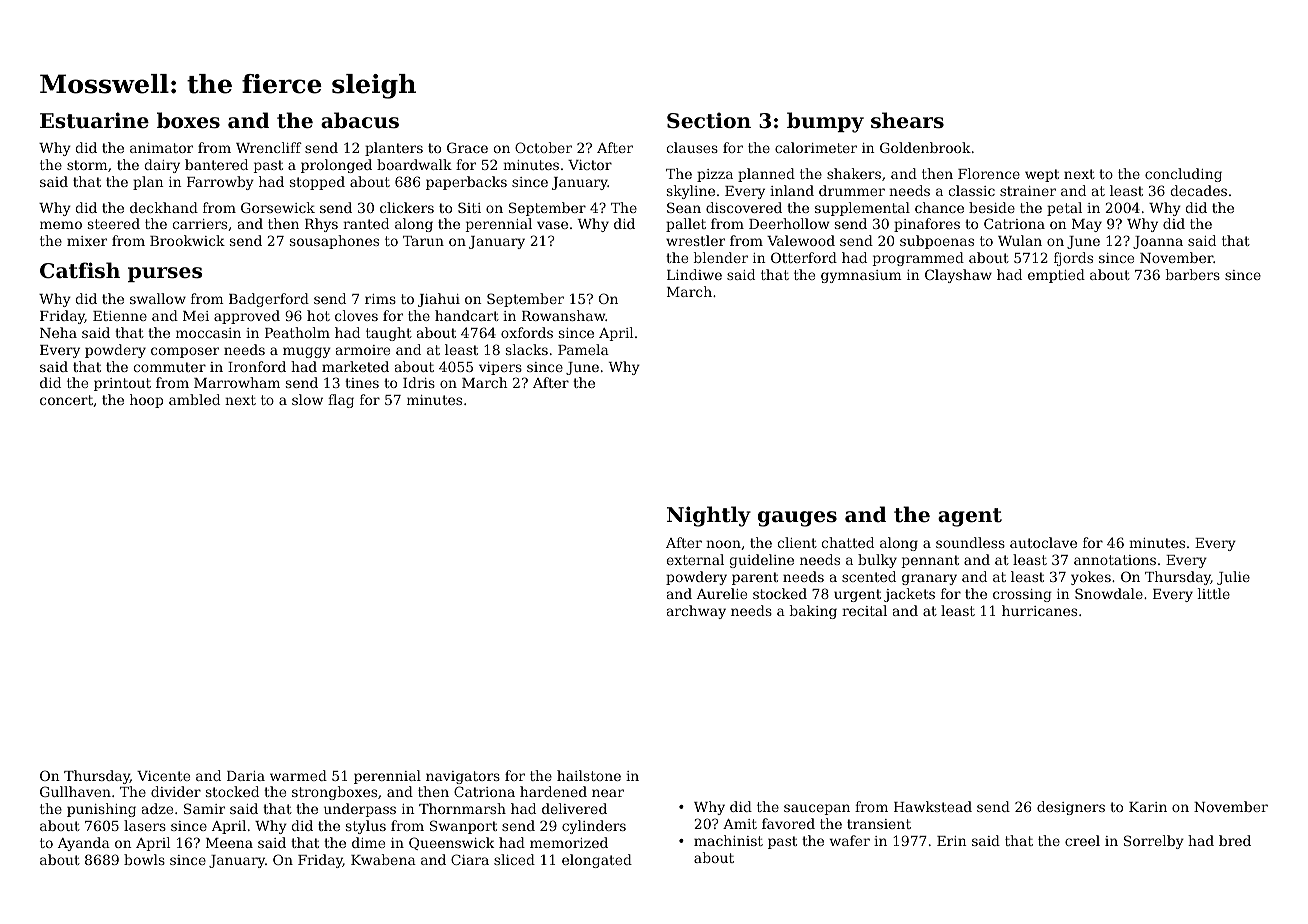 This screenshot has width=1308, height=924. What do you see at coordinates (298, 775) in the screenshot?
I see `warmed` at bounding box center [298, 775].
